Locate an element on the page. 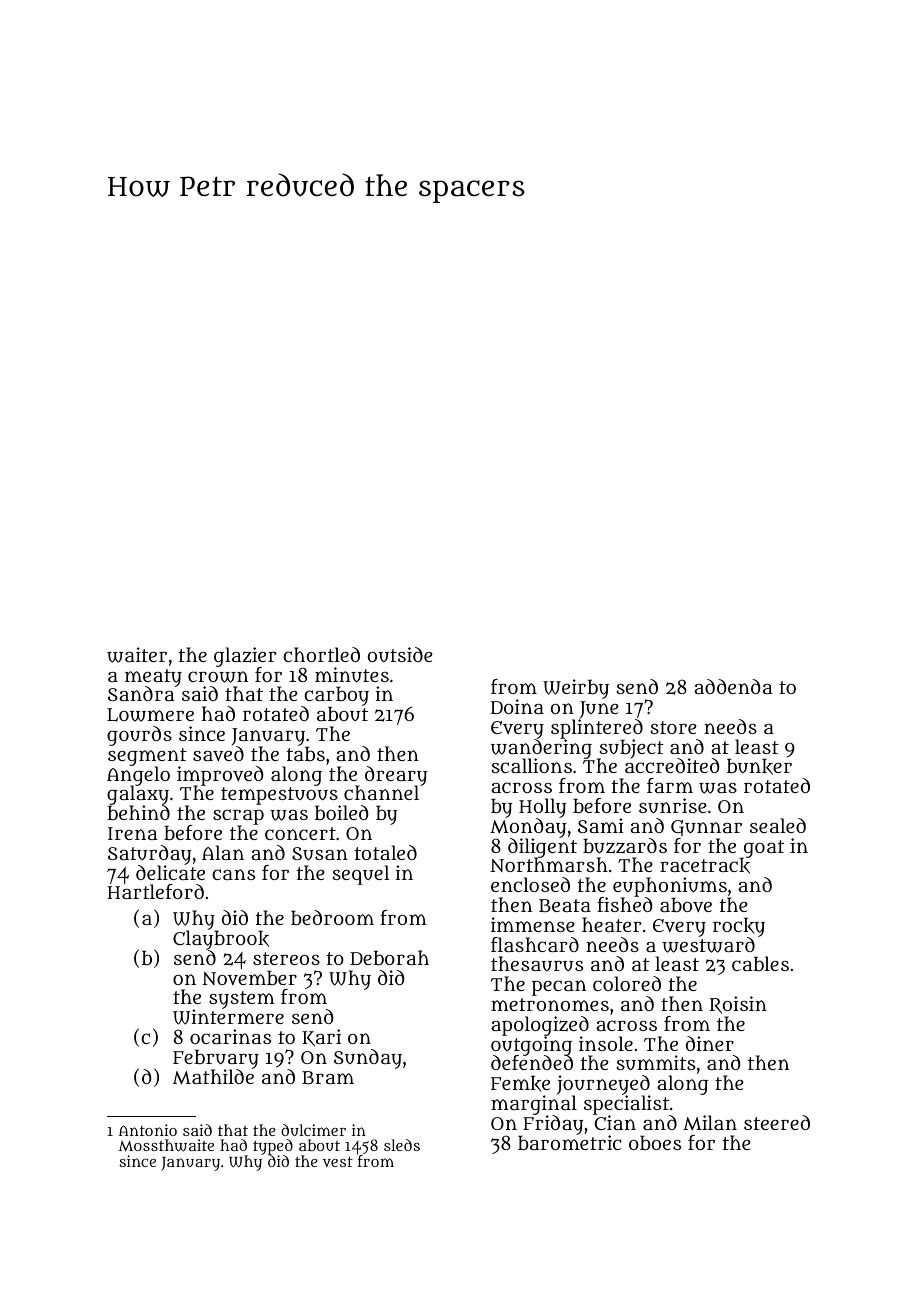  Sandra is located at coordinates (141, 694).
